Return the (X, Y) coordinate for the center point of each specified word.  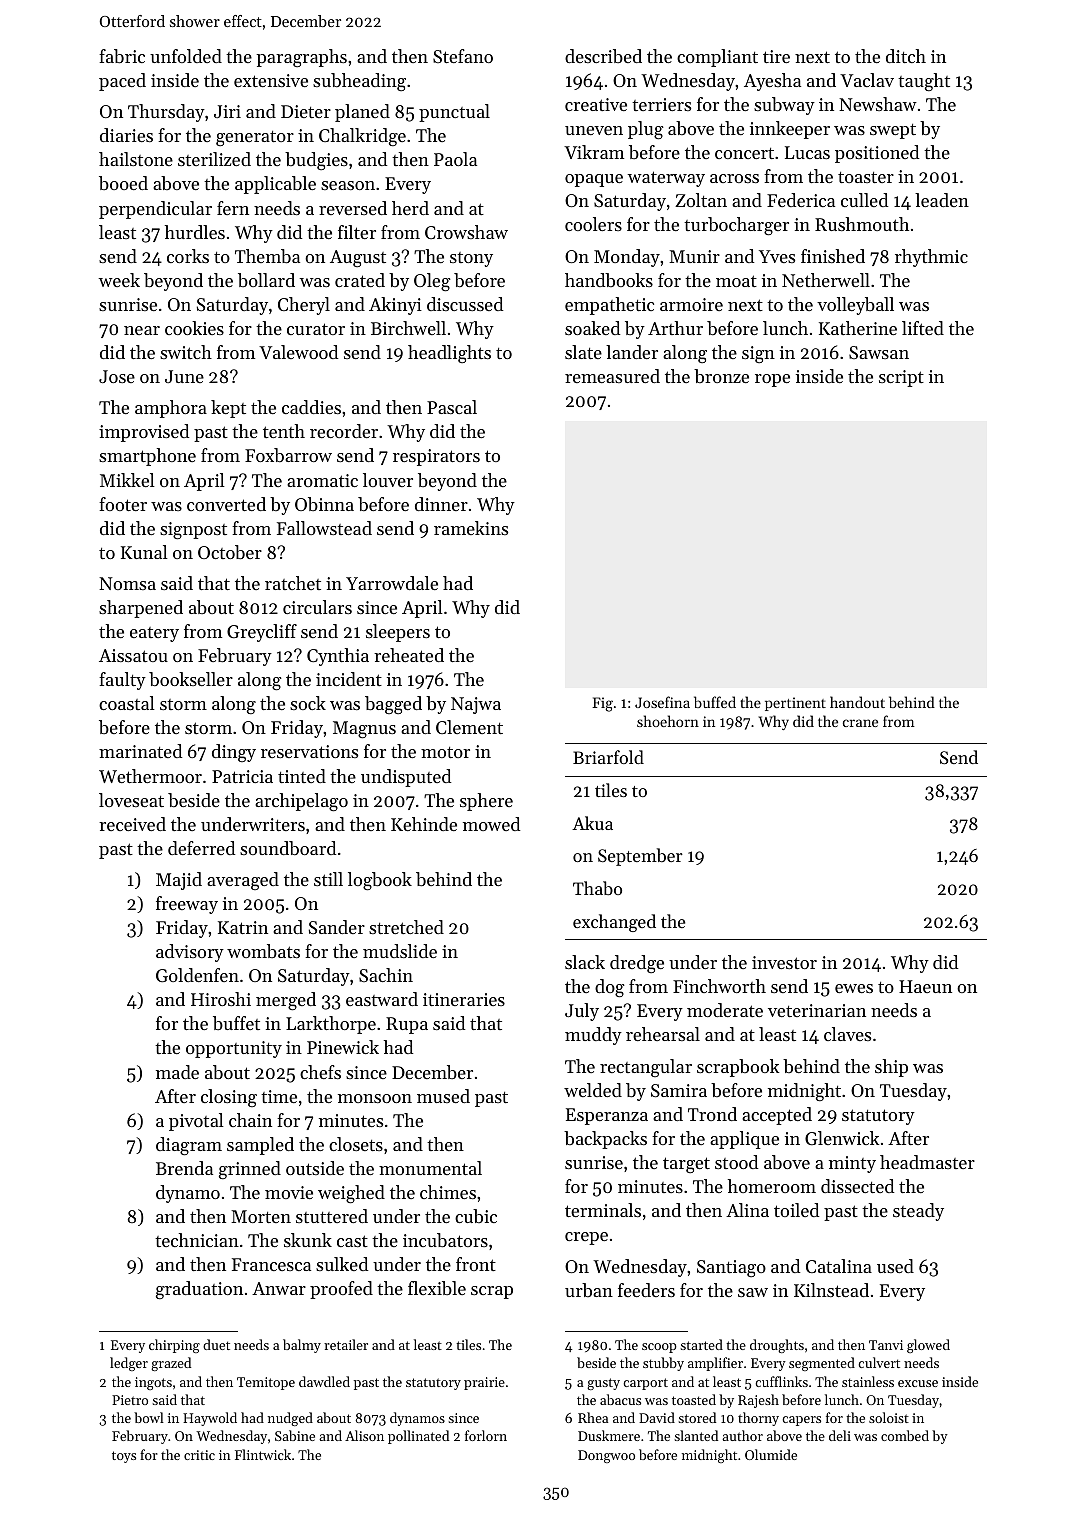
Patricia (242, 776)
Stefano (463, 56)
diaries (126, 135)
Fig (602, 704)
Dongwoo (606, 1456)
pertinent (795, 704)
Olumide (771, 1454)
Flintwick (263, 1454)
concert (744, 153)
